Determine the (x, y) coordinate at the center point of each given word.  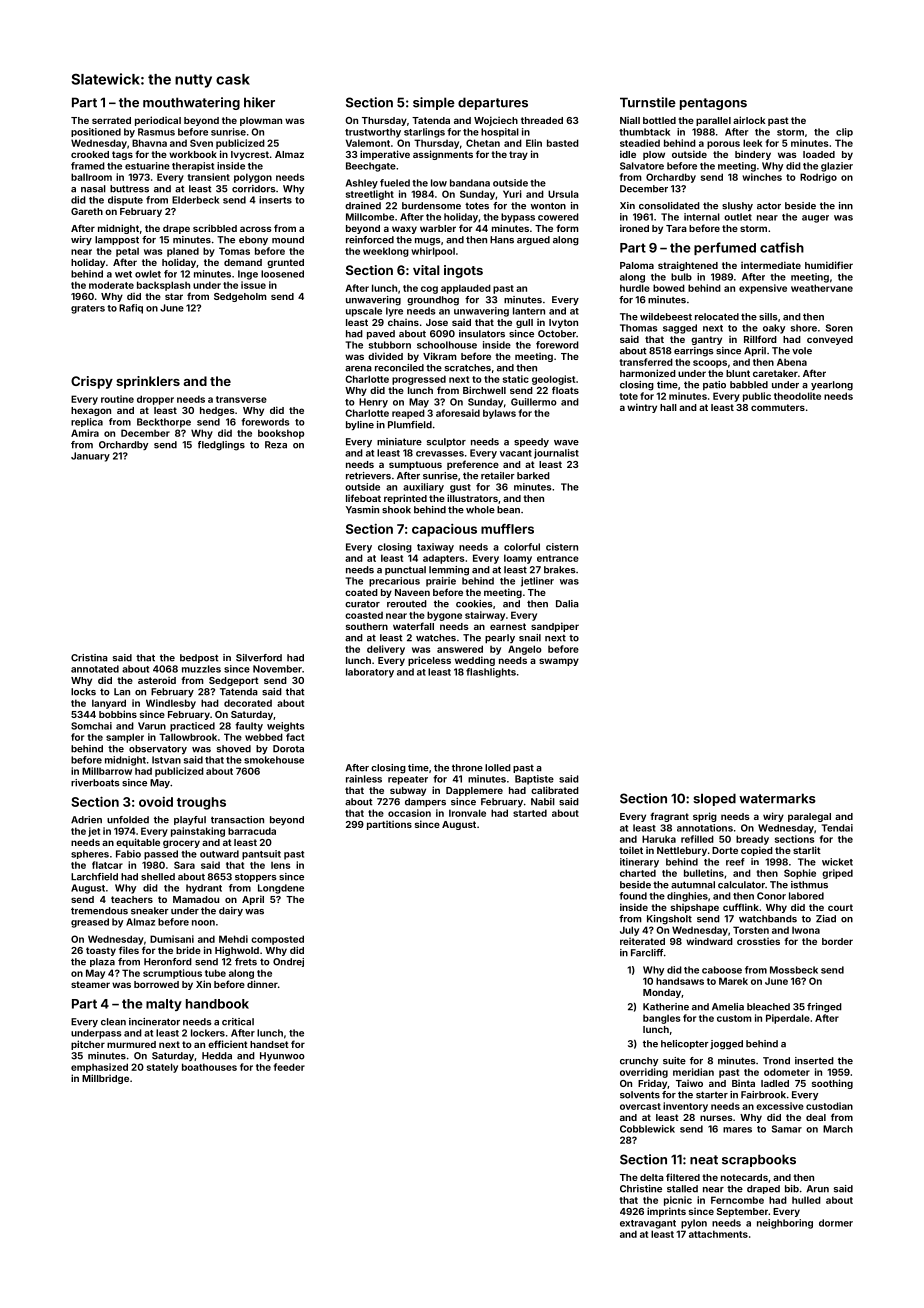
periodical (158, 121)
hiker (259, 102)
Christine (641, 1189)
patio (714, 385)
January (90, 457)
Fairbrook (763, 1095)
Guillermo (534, 402)
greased (90, 923)
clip (844, 132)
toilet (631, 850)
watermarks (777, 798)
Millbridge (105, 1079)
